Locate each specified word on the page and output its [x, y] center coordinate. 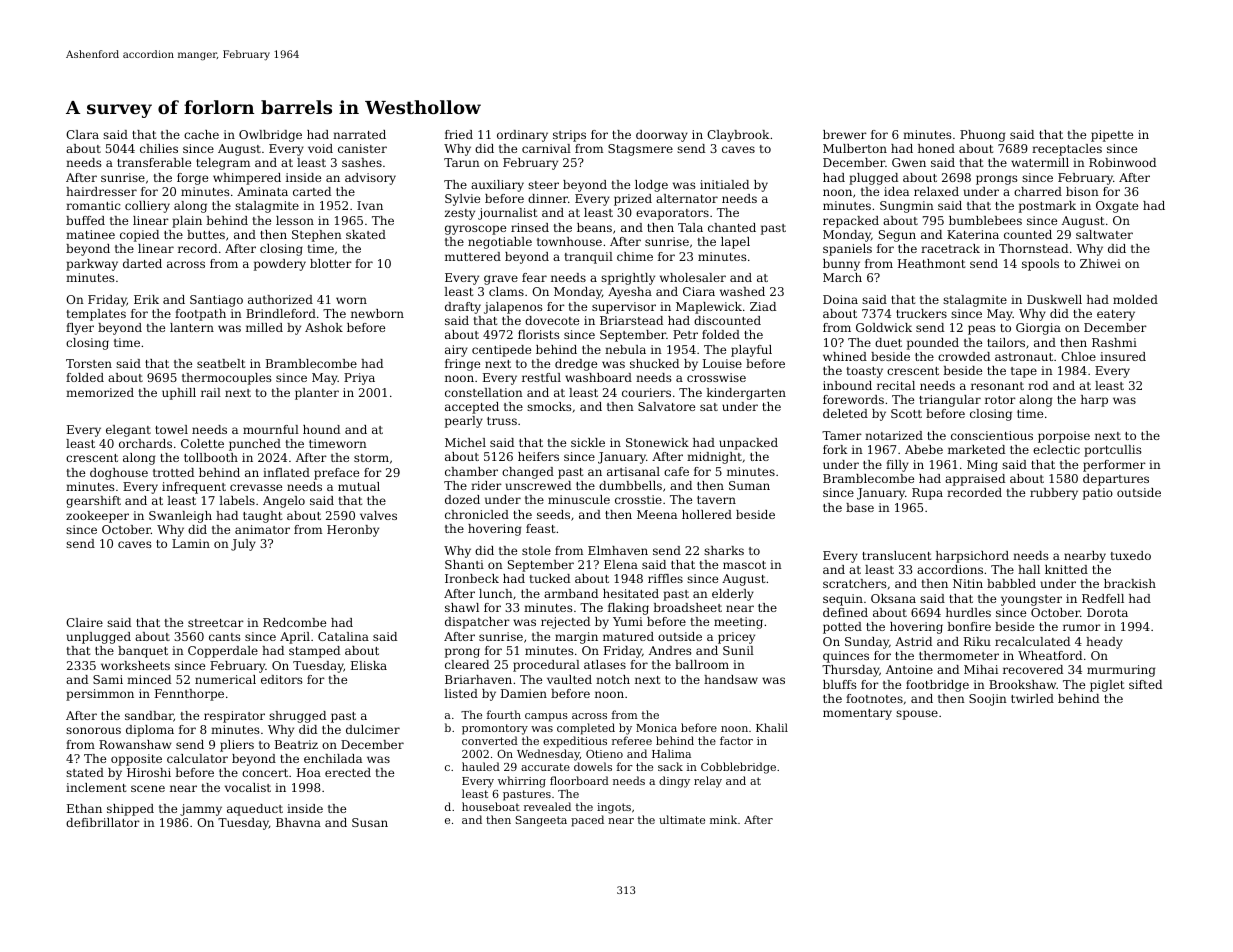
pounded [933, 344]
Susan [370, 822]
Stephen [317, 236]
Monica [656, 728]
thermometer [959, 655]
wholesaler [693, 277]
